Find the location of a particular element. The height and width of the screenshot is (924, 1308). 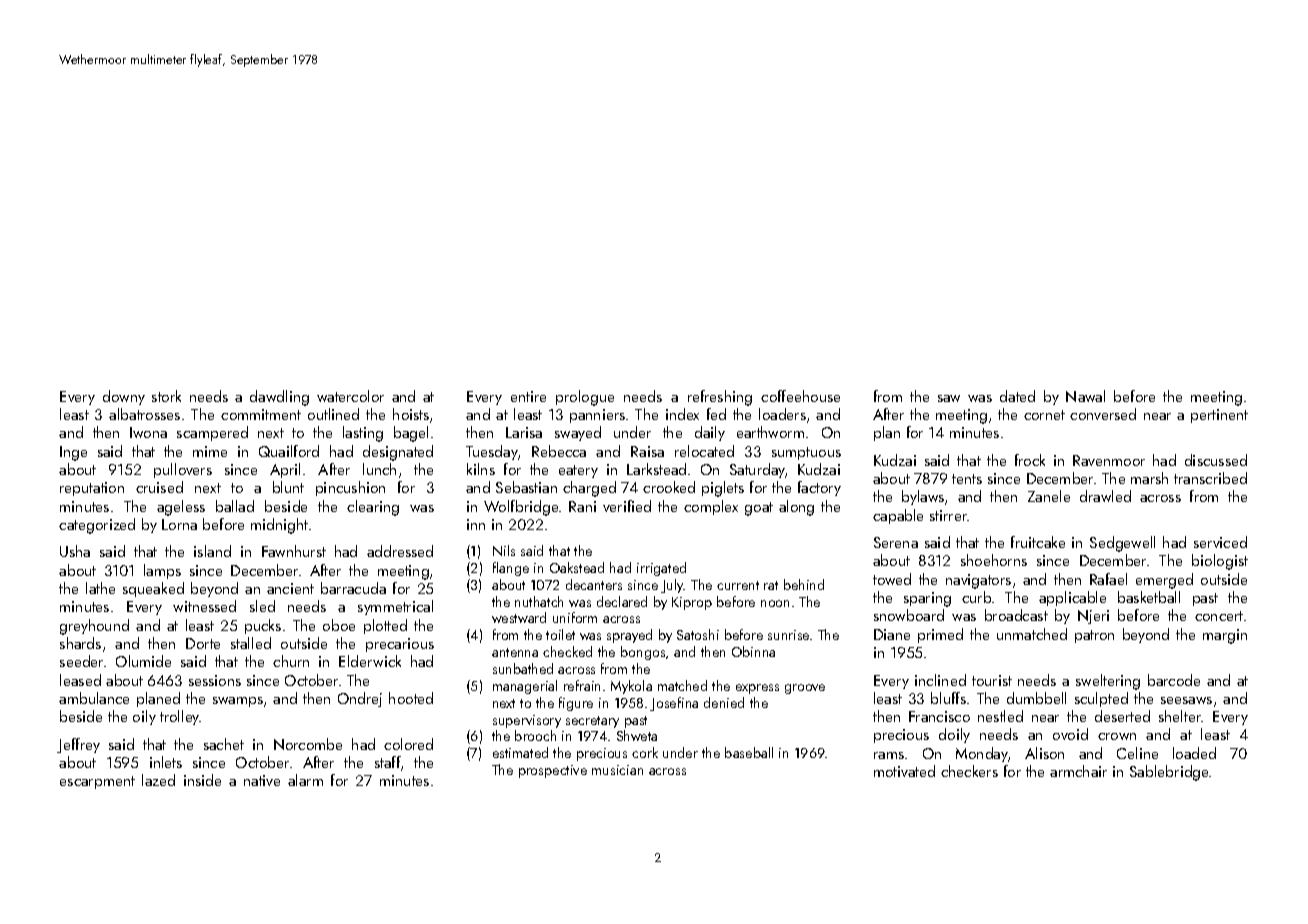

lazed is located at coordinates (158, 780).
